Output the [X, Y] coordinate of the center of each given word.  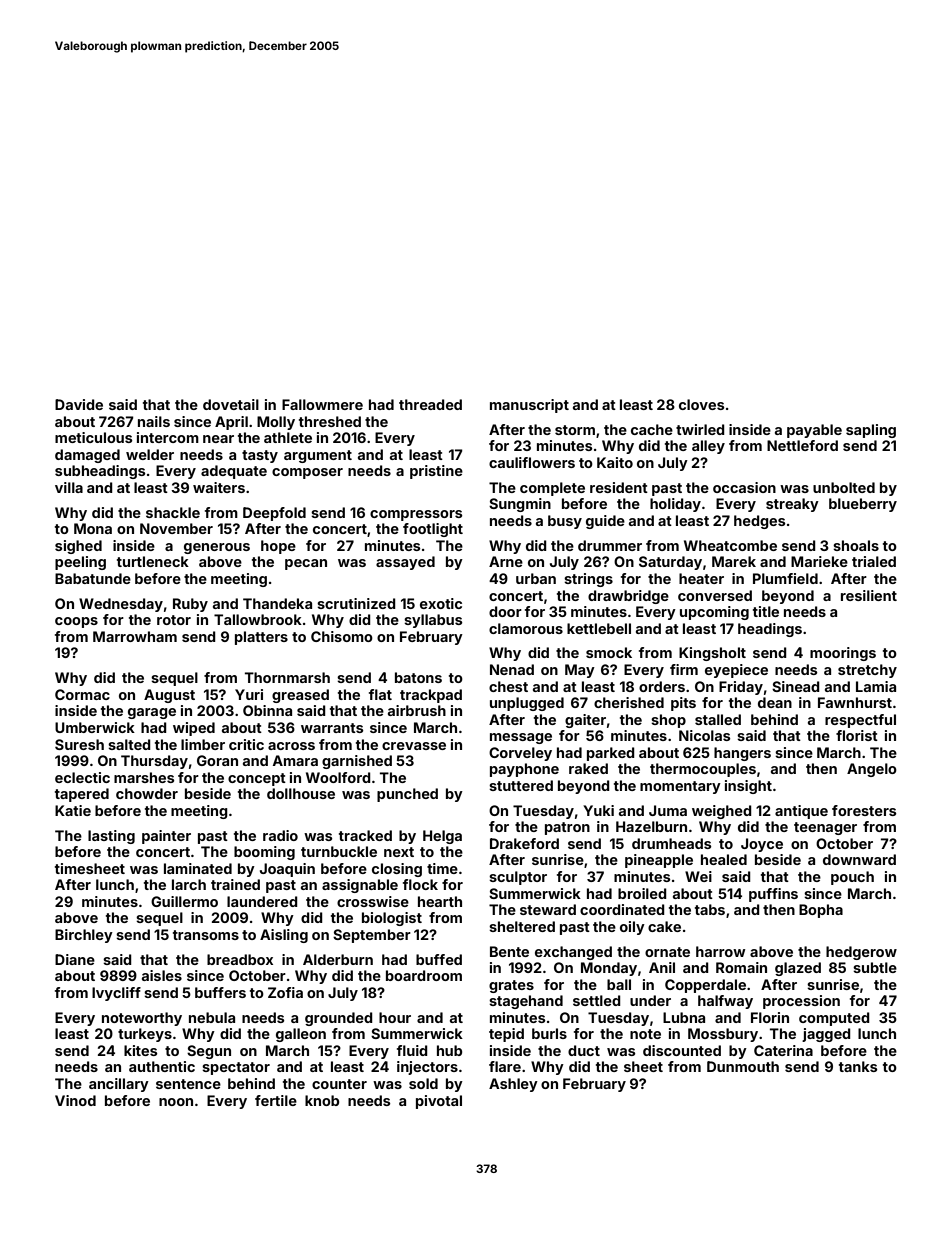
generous [217, 548]
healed [724, 859]
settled [597, 1000]
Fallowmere [322, 404]
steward [548, 909]
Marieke [819, 561]
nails [154, 421]
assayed [405, 563]
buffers [220, 992]
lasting [111, 837]
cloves [702, 404]
